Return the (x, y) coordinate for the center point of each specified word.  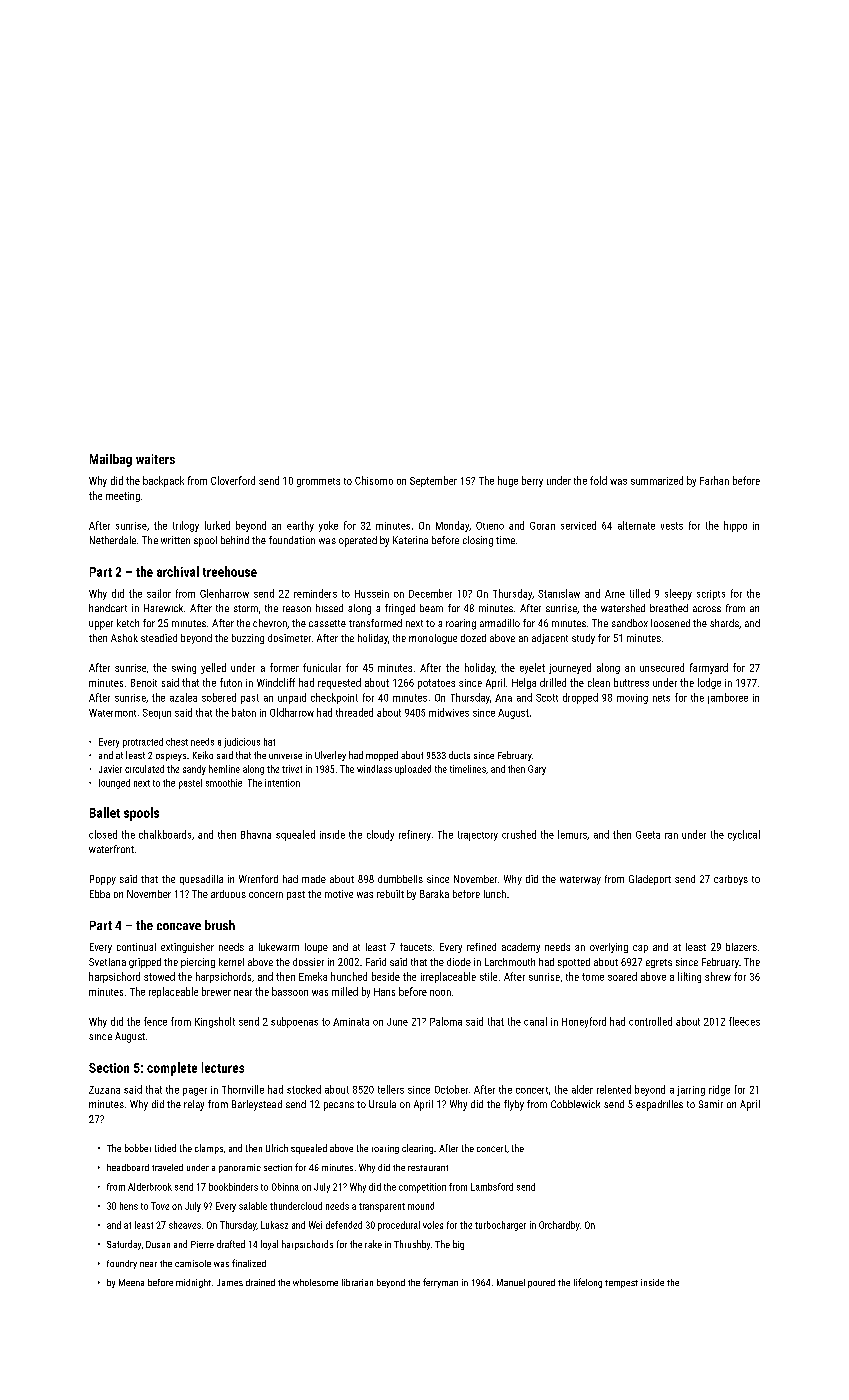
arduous (228, 894)
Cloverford (233, 480)
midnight (193, 1283)
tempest (621, 1284)
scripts (711, 595)
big (458, 1245)
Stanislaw (559, 593)
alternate (636, 525)
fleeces (744, 1021)
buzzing (248, 639)
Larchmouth (510, 962)
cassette (327, 623)
